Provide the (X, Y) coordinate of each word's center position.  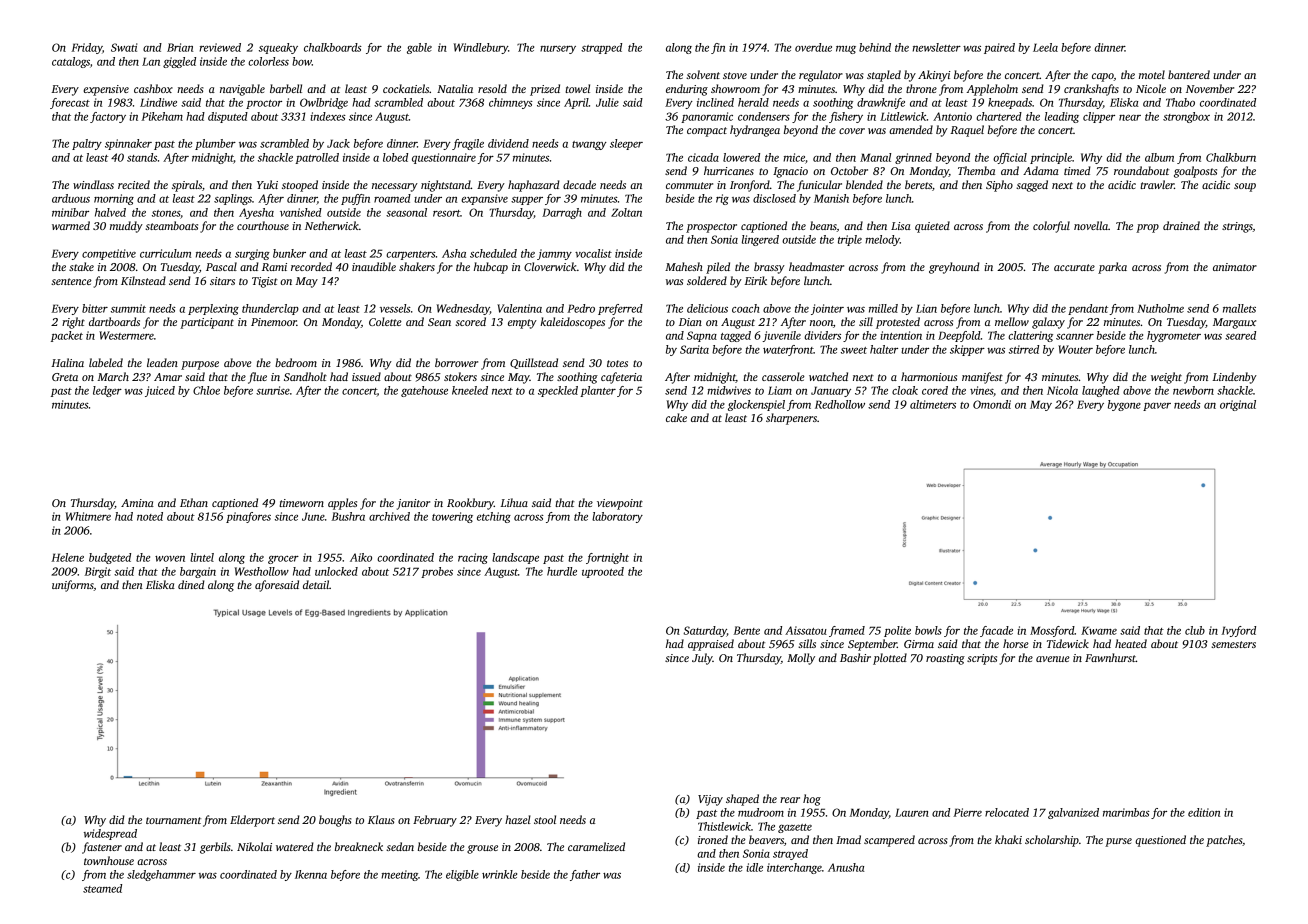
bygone (1124, 405)
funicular (819, 186)
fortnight (607, 558)
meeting (399, 875)
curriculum (165, 253)
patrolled (317, 158)
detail (316, 584)
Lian (926, 308)
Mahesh (684, 266)
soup (1245, 187)
